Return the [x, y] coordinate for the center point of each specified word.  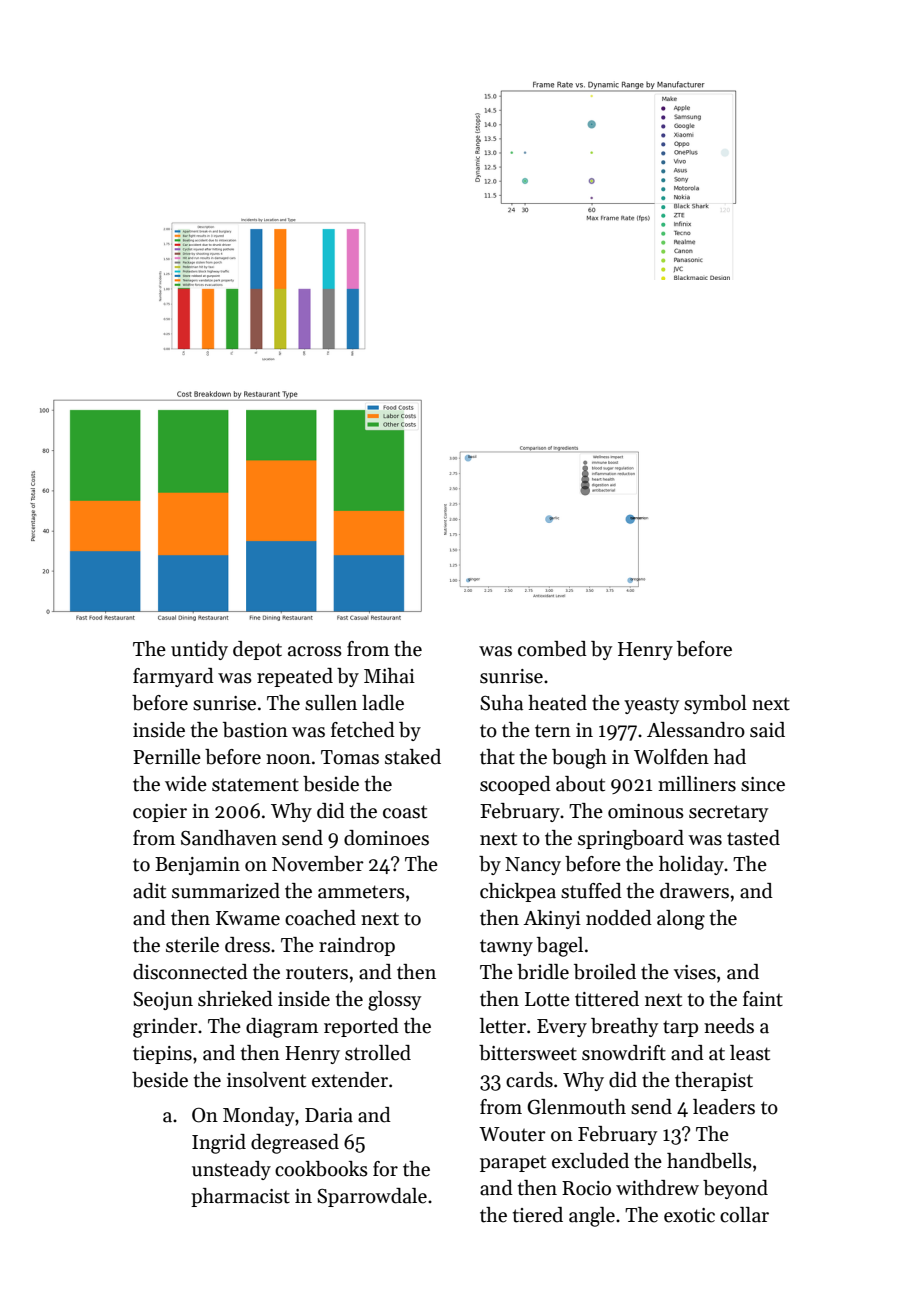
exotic [689, 1215]
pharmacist [240, 1197]
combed [552, 649]
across [315, 651]
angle [592, 1217]
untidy [199, 650]
